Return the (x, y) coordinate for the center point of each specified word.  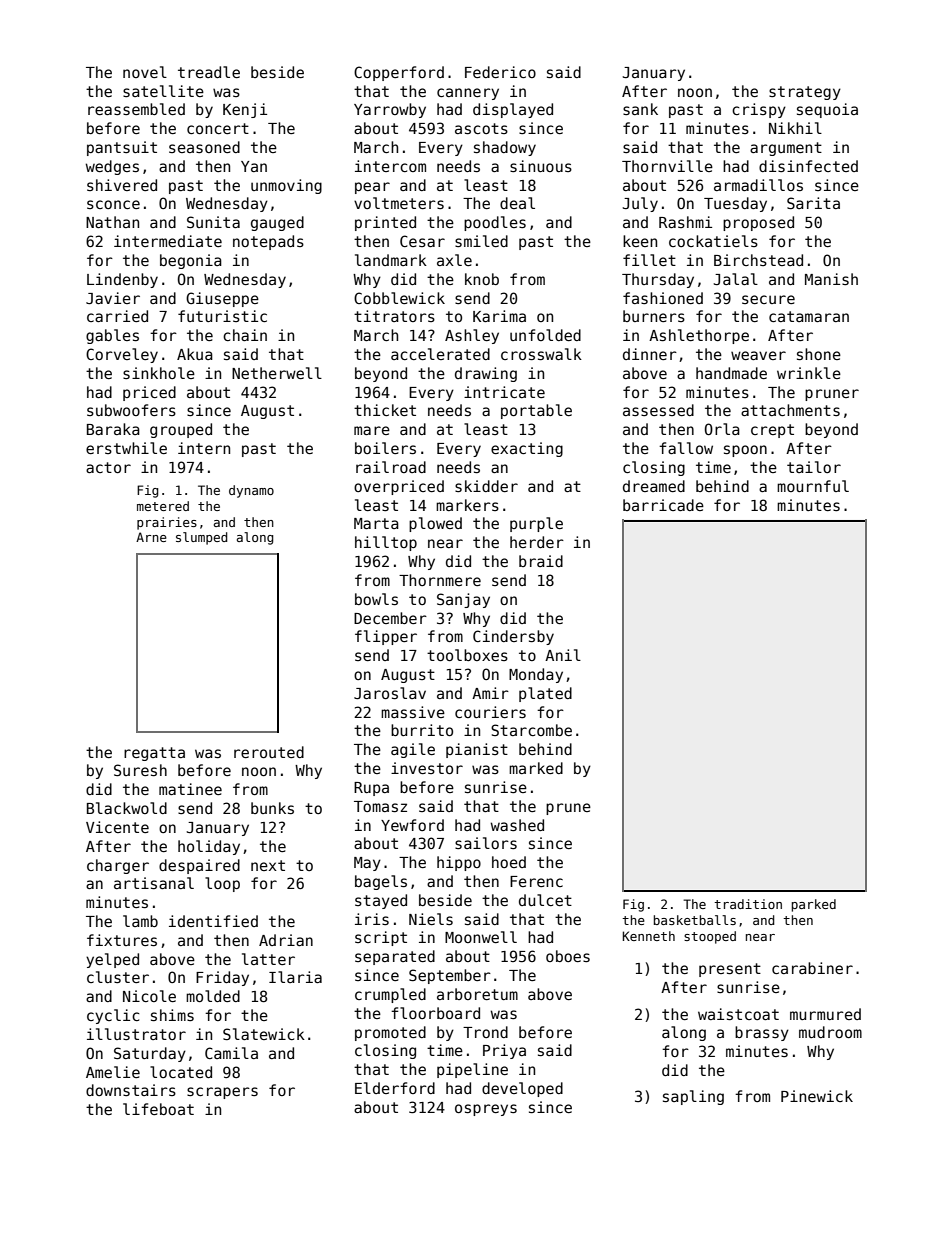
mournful (813, 486)
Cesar (422, 241)
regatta (154, 754)
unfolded (545, 335)
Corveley (122, 355)
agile (413, 750)
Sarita (813, 203)
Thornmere (440, 580)
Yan (254, 166)
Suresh (140, 770)
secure (768, 299)
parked (814, 905)
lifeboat (158, 1109)
